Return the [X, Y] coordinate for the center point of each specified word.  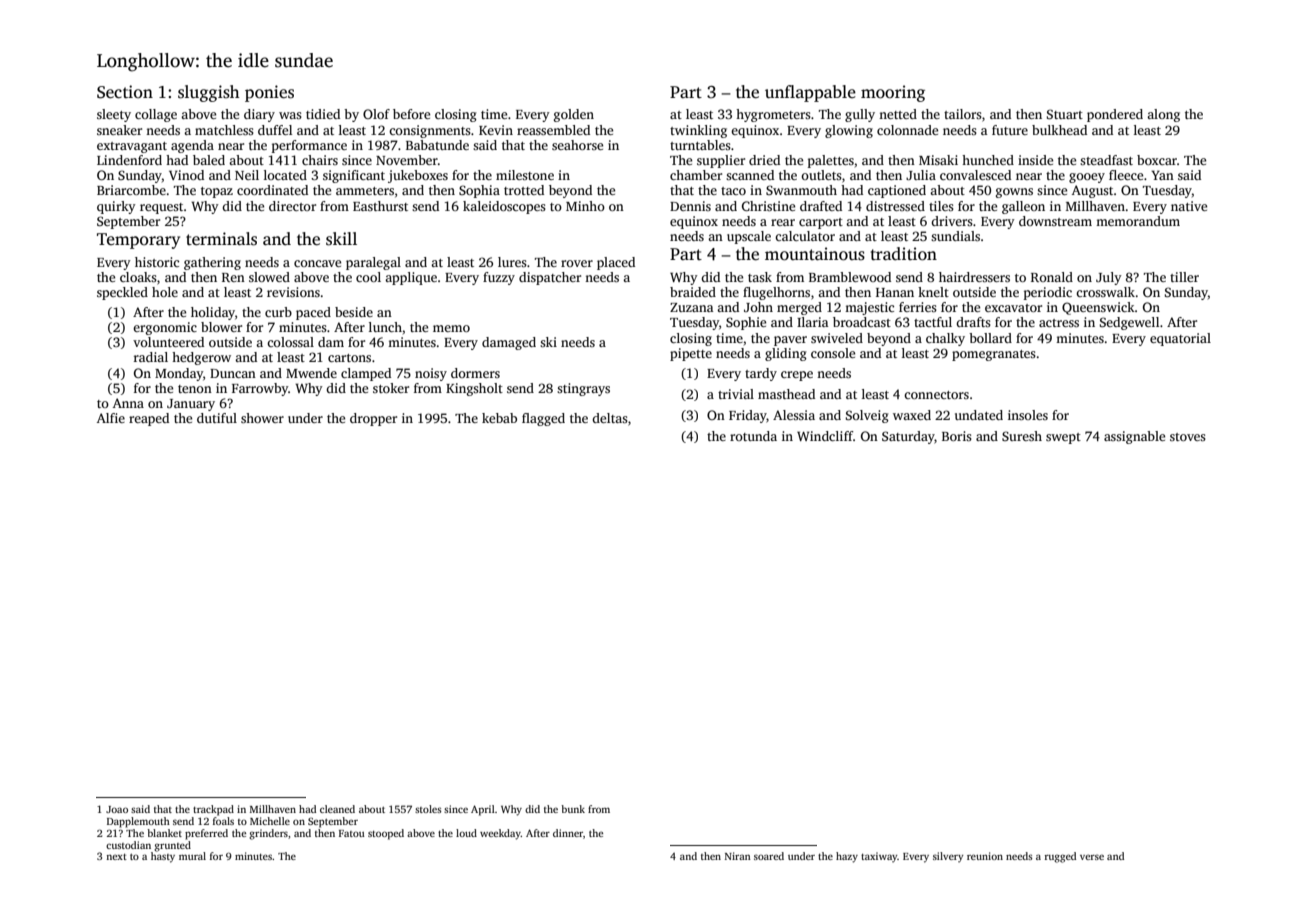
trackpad [213, 810]
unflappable [810, 93]
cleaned [337, 809]
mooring [893, 93]
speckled [122, 293]
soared [769, 856]
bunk [573, 809]
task [760, 277]
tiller [1184, 277]
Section [125, 92]
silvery [948, 857]
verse [1092, 857]
